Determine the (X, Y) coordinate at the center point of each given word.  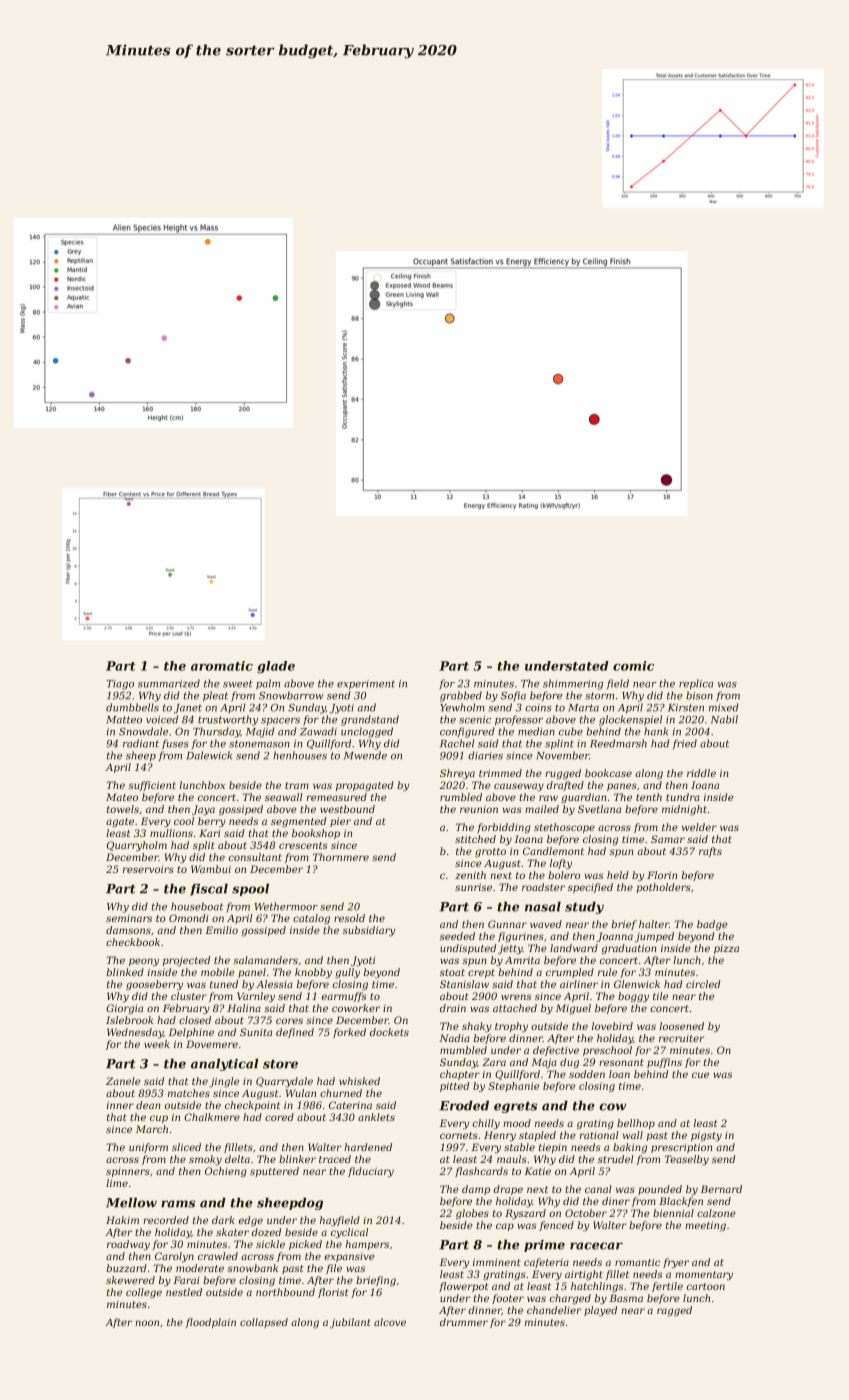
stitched (475, 839)
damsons (128, 930)
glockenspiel (630, 720)
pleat (215, 696)
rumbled (461, 797)
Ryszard (525, 1214)
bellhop (636, 1124)
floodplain (210, 1323)
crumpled (570, 973)
